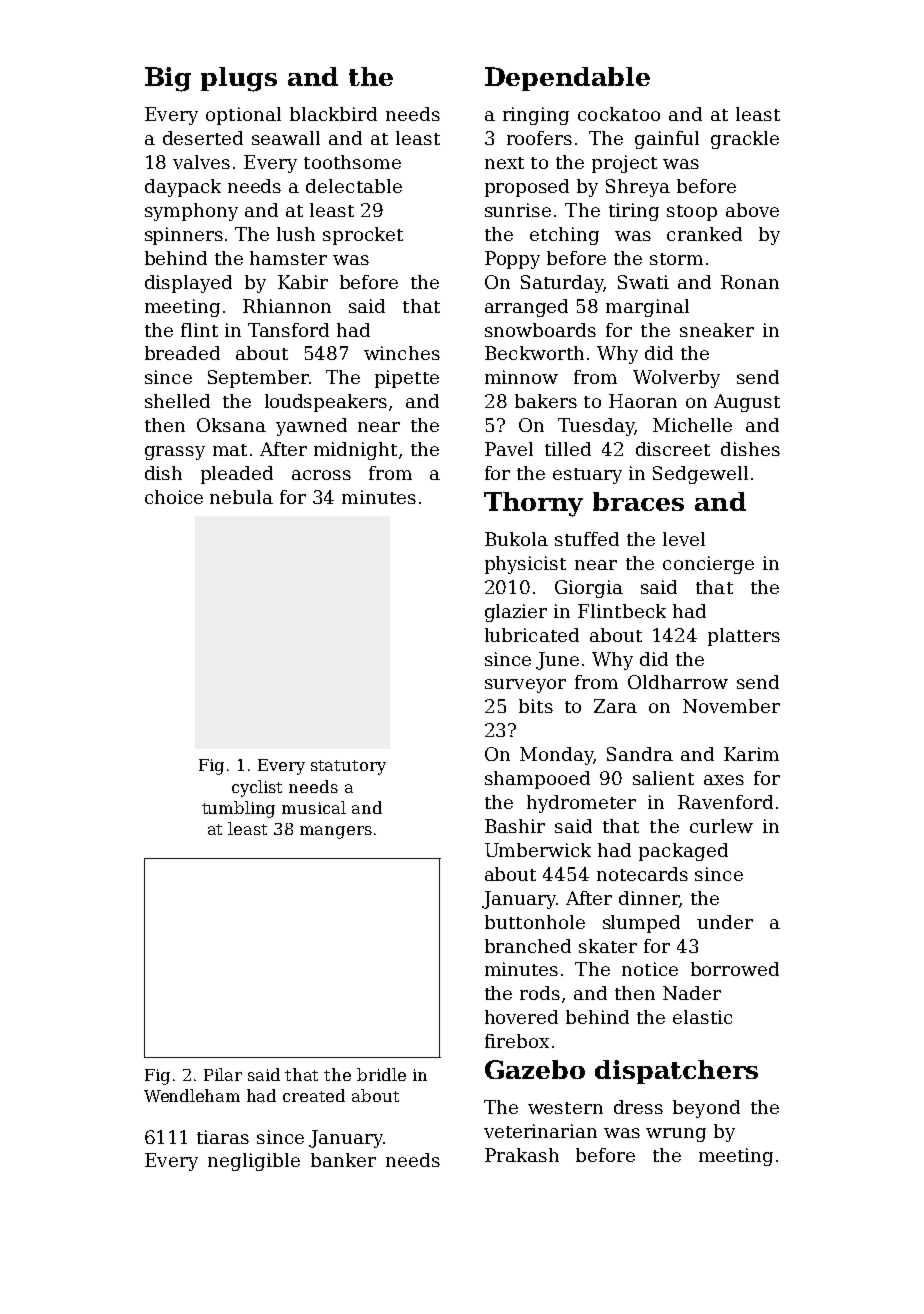 The height and width of the image is (1314, 924). I want to click on Zara, so click(615, 706).
